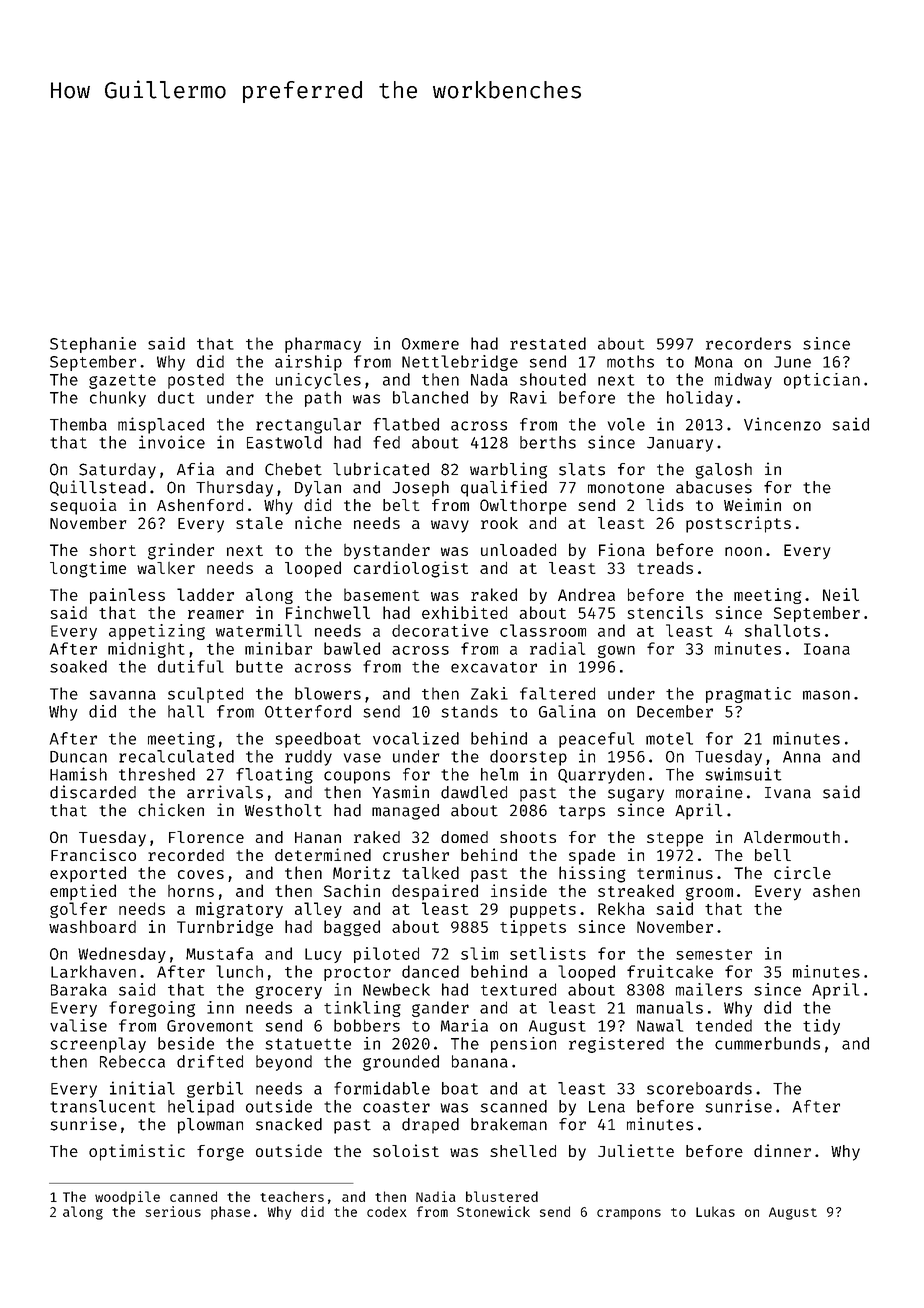 The image size is (924, 1308). What do you see at coordinates (93, 345) in the document?
I see `Stephanie` at bounding box center [93, 345].
